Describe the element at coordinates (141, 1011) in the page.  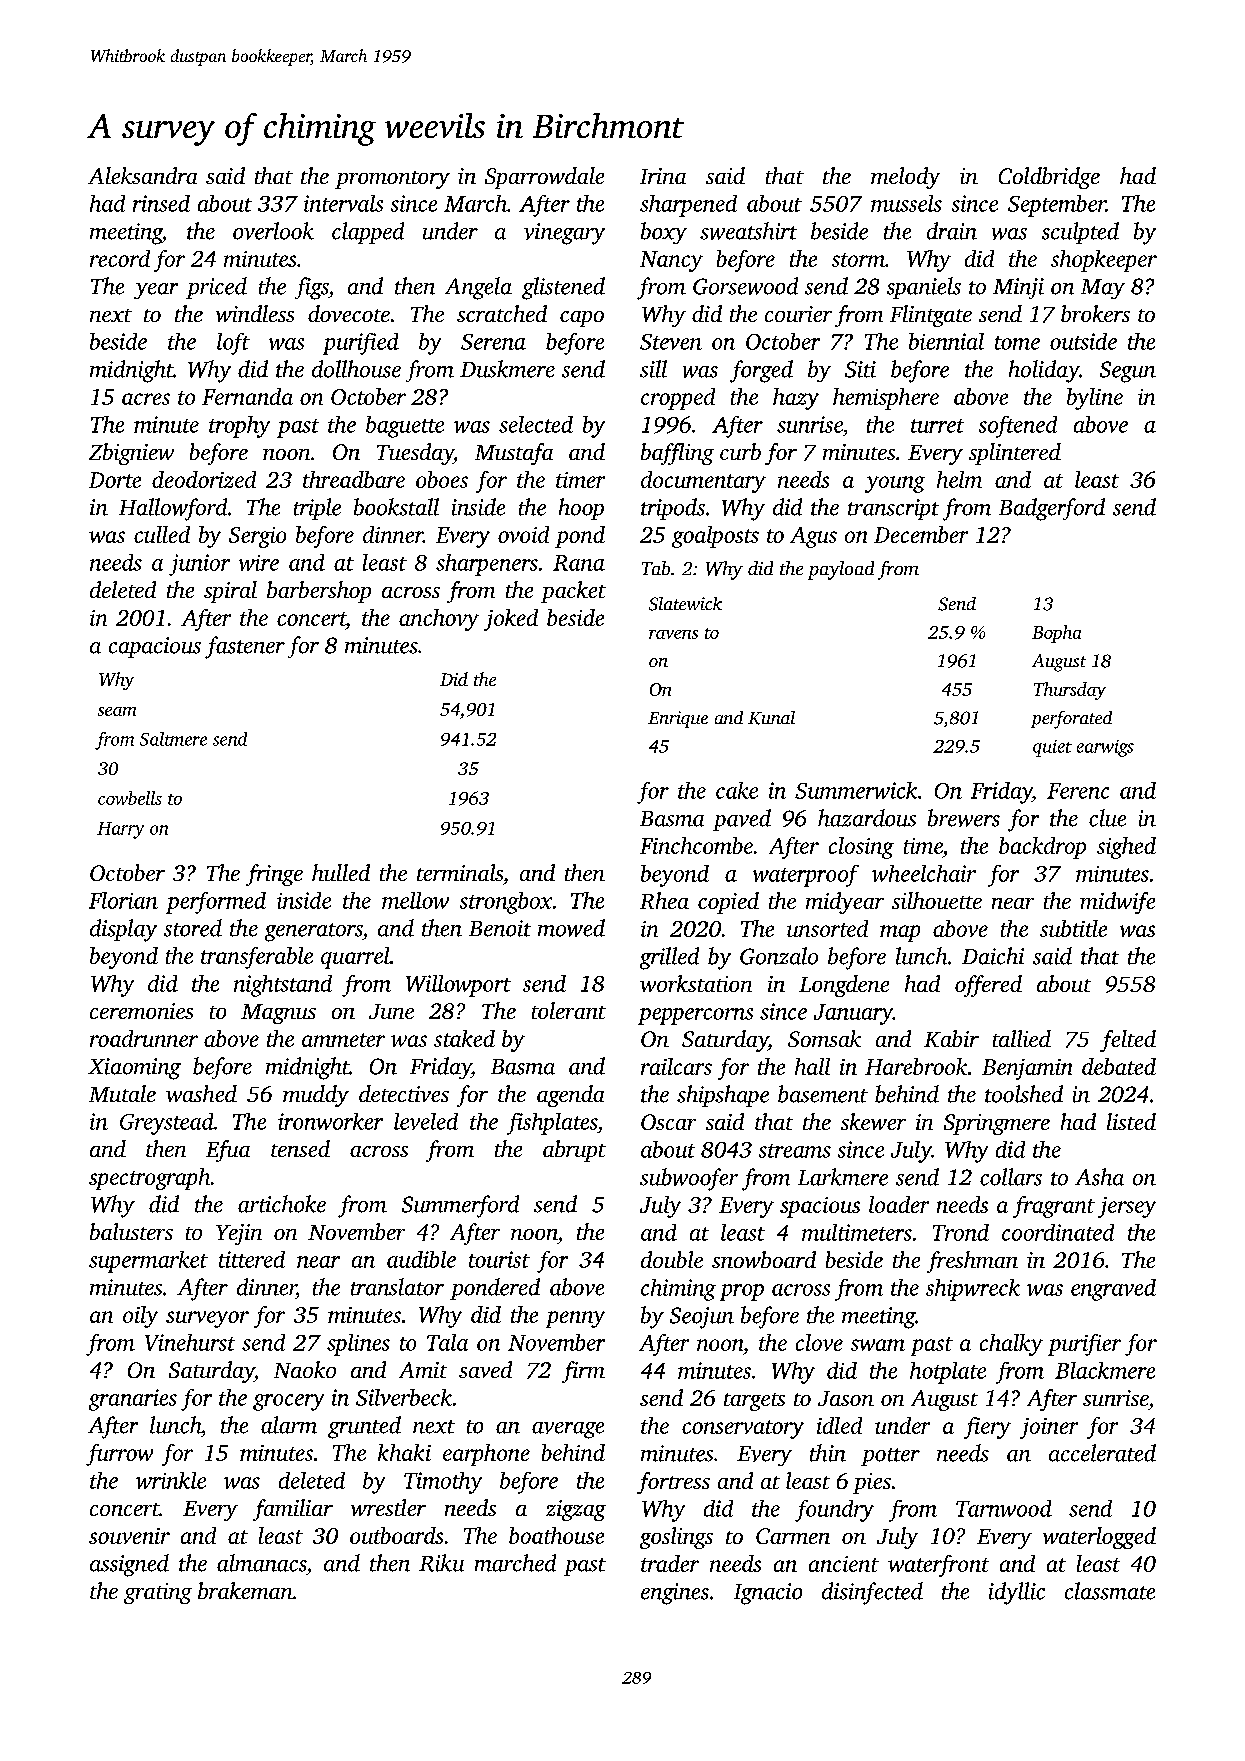
I see `ceremonies` at that location.
